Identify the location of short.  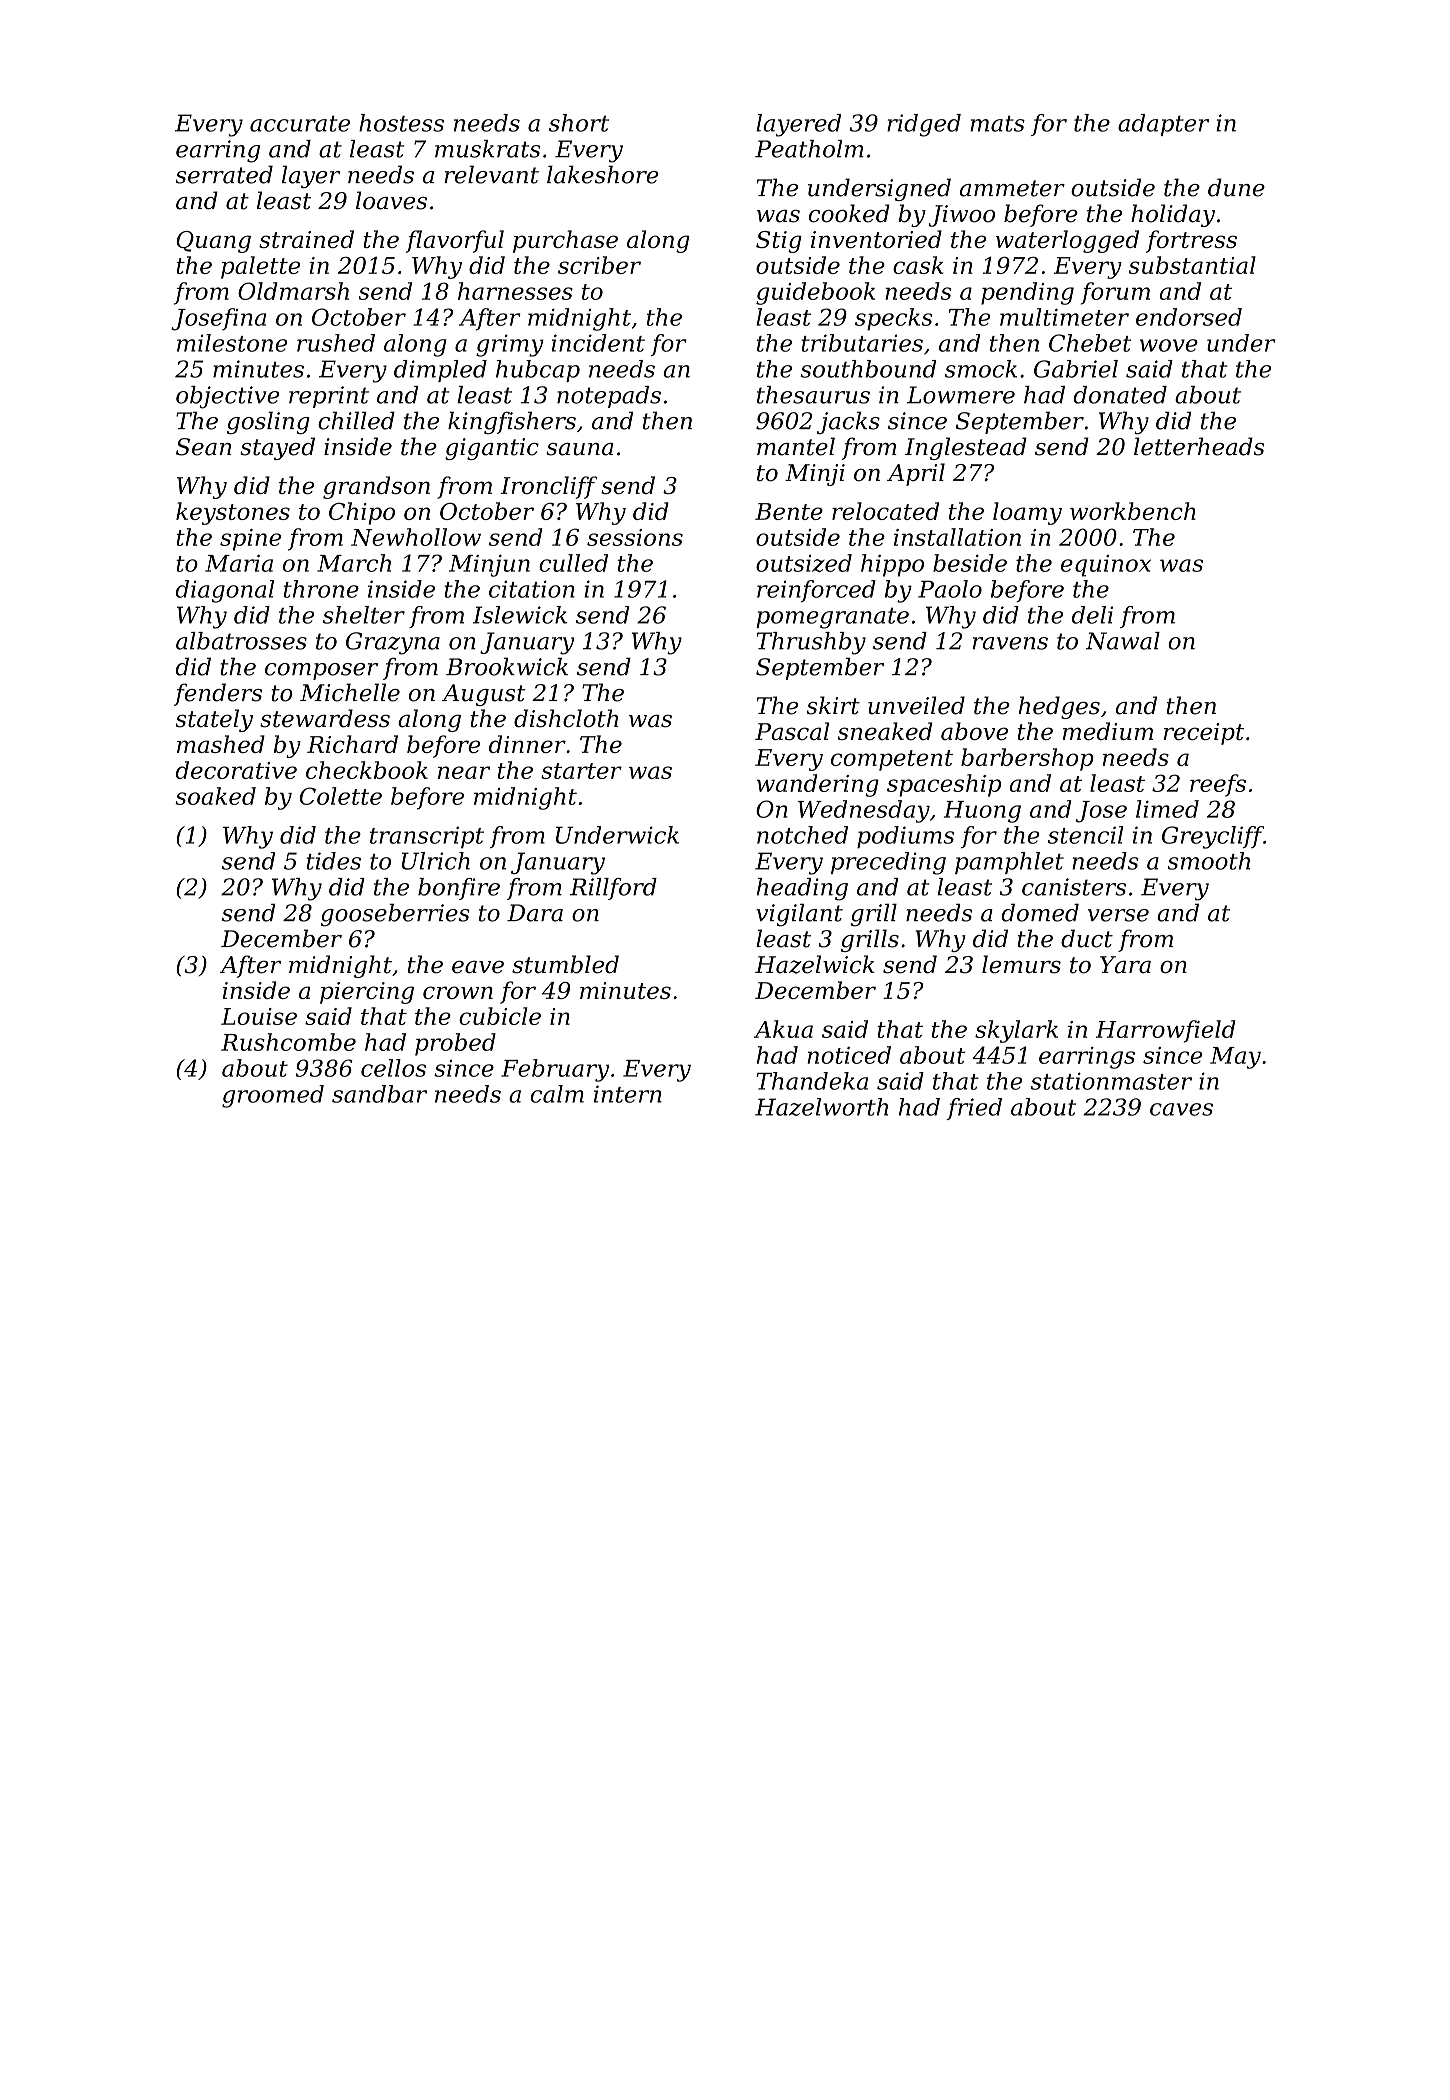
(579, 123).
